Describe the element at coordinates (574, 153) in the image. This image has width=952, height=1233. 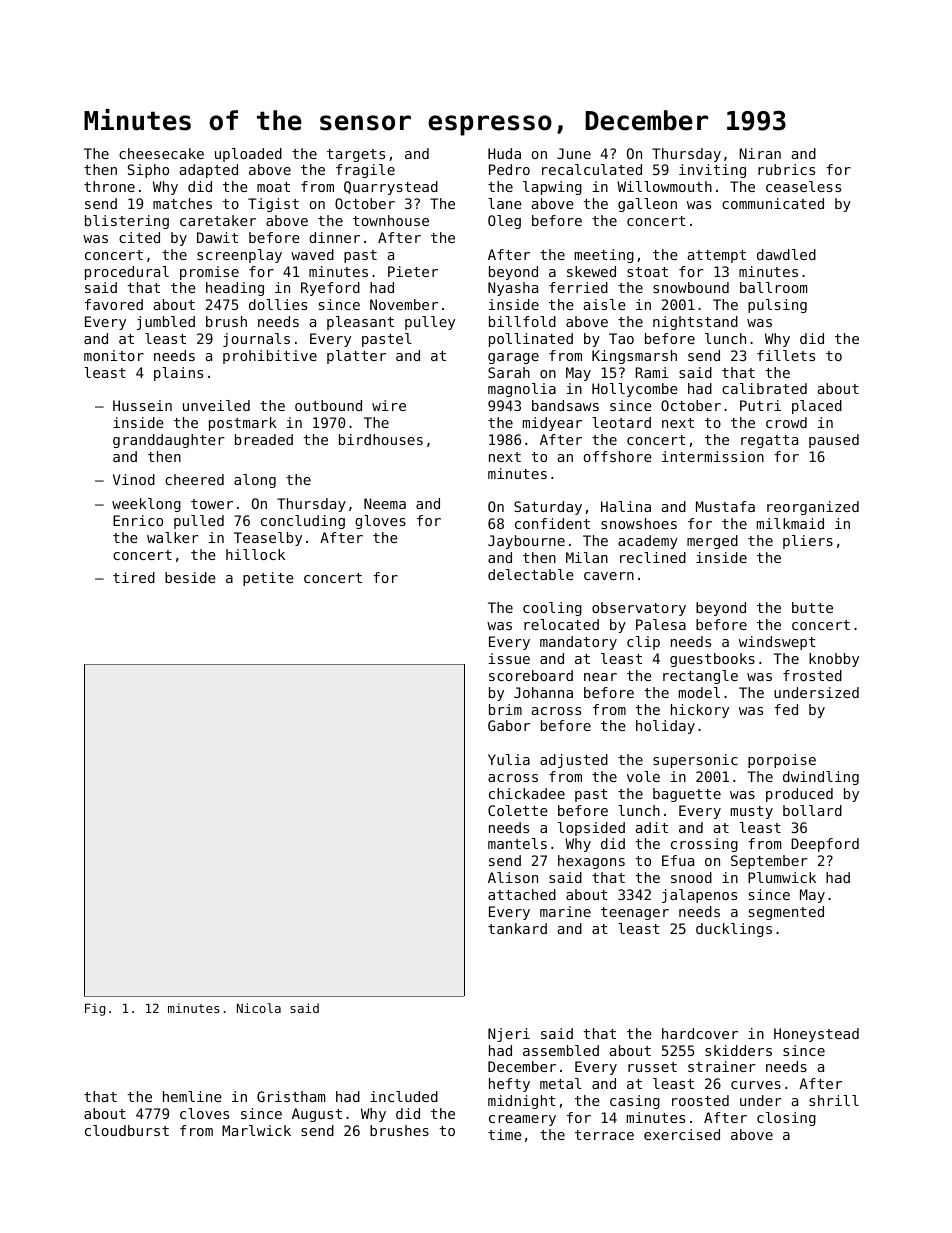
I see `June` at that location.
